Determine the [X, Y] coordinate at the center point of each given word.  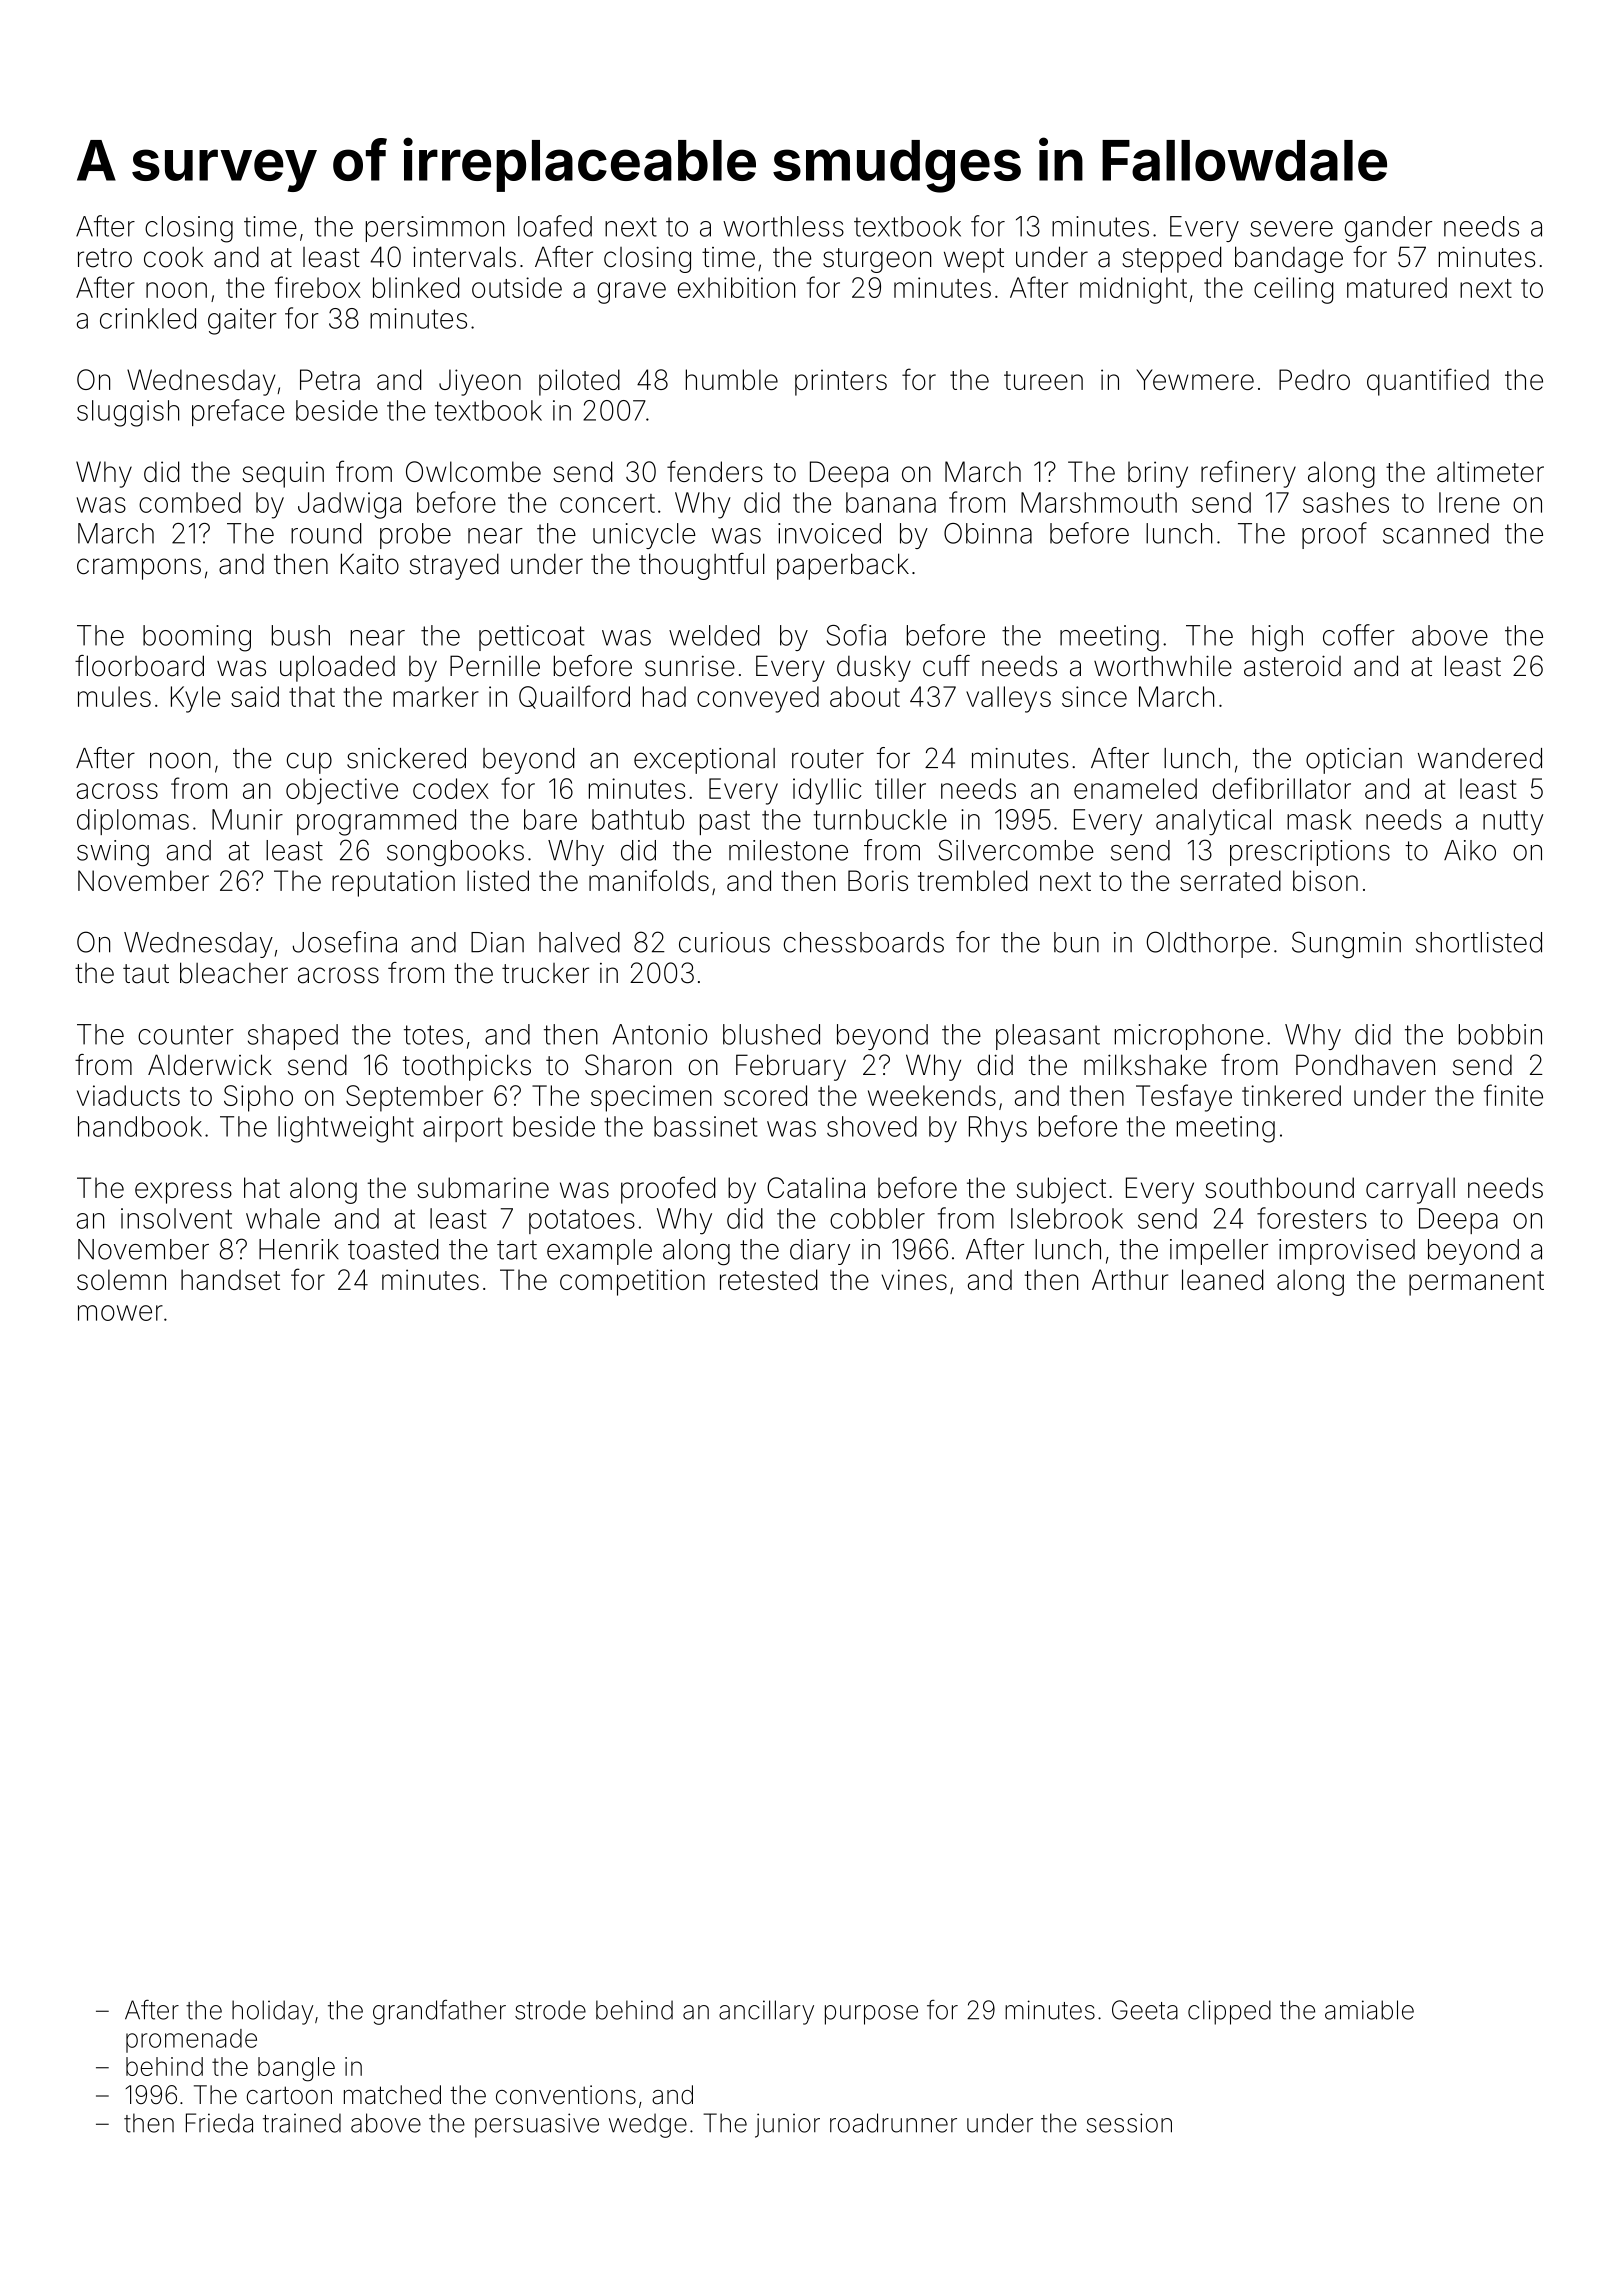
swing [113, 853]
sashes [1346, 502]
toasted [393, 1249]
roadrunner [893, 2123]
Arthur [1130, 1279]
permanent [1476, 1283]
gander [1388, 229]
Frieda [219, 2123]
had [664, 696]
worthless [783, 226]
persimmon [435, 229]
